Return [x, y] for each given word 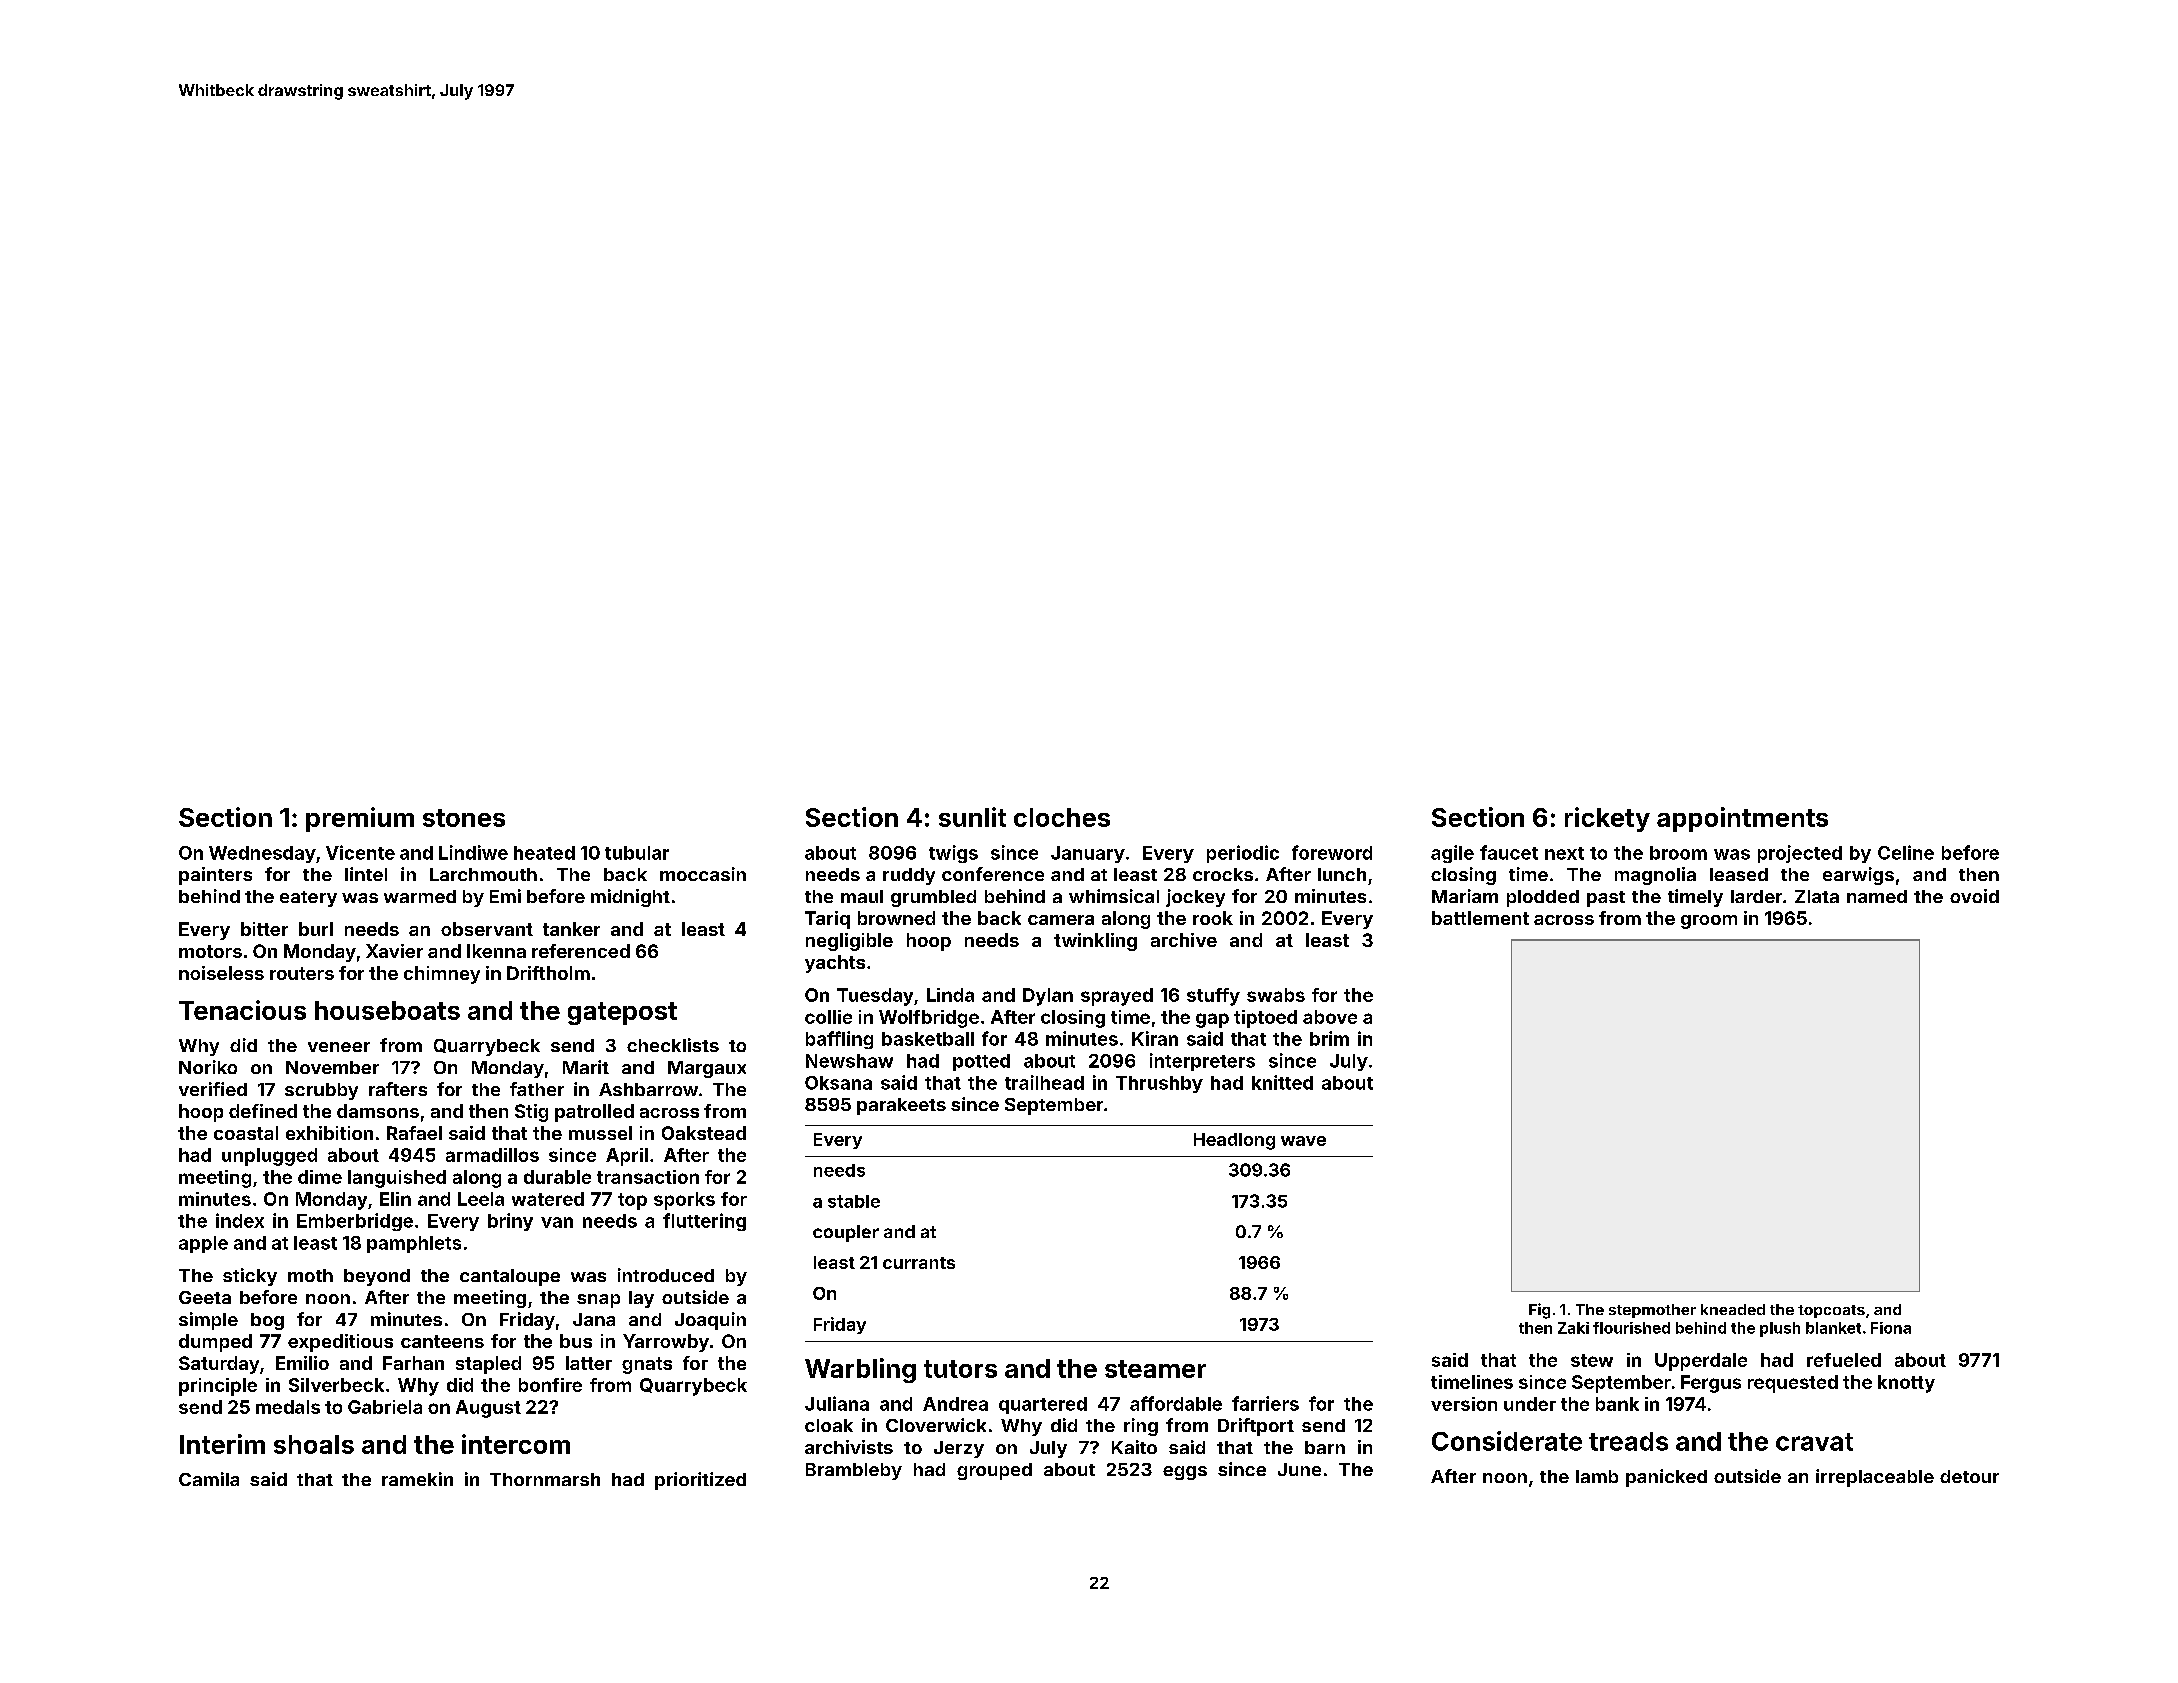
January [1088, 854]
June [1299, 1469]
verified [213, 1089]
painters [215, 876]
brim [1329, 1038]
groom [1709, 922]
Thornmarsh [545, 1479]
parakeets [901, 1106]
